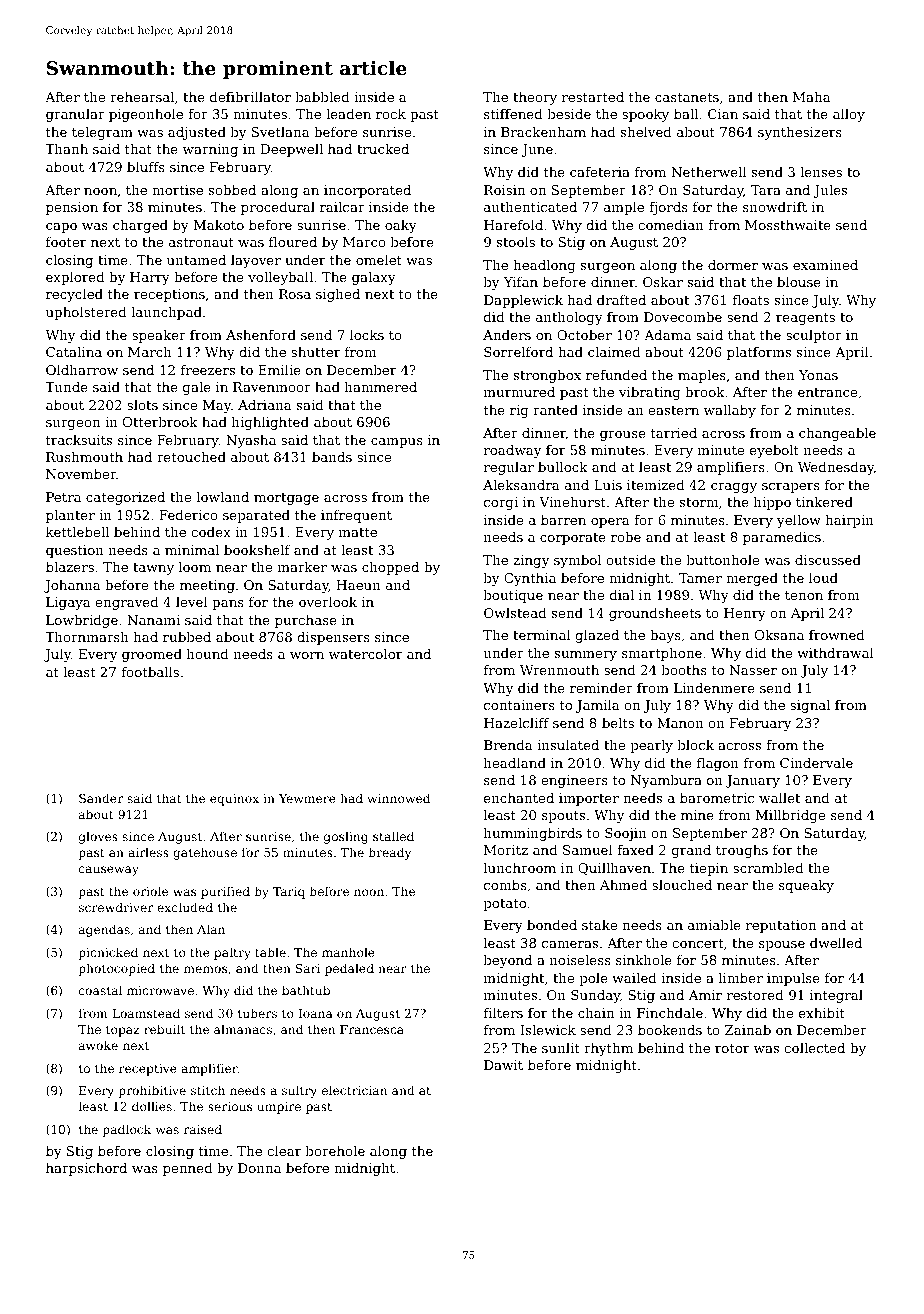 The width and height of the image is (924, 1314). What do you see at coordinates (101, 798) in the image?
I see `Sander` at bounding box center [101, 798].
